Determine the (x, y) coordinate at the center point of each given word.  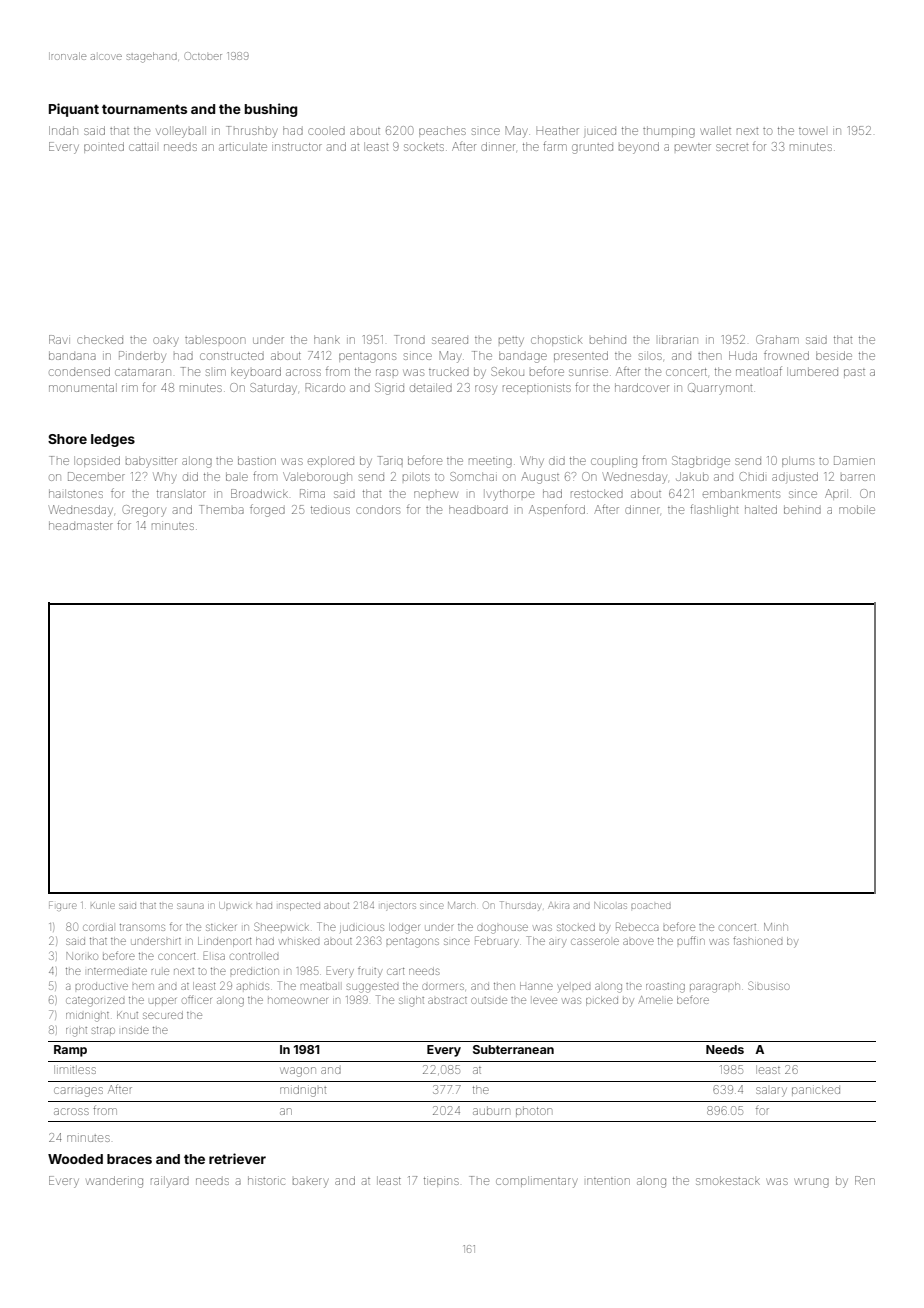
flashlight (714, 510)
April (836, 494)
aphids (253, 986)
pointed (104, 147)
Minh (776, 927)
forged (267, 510)
